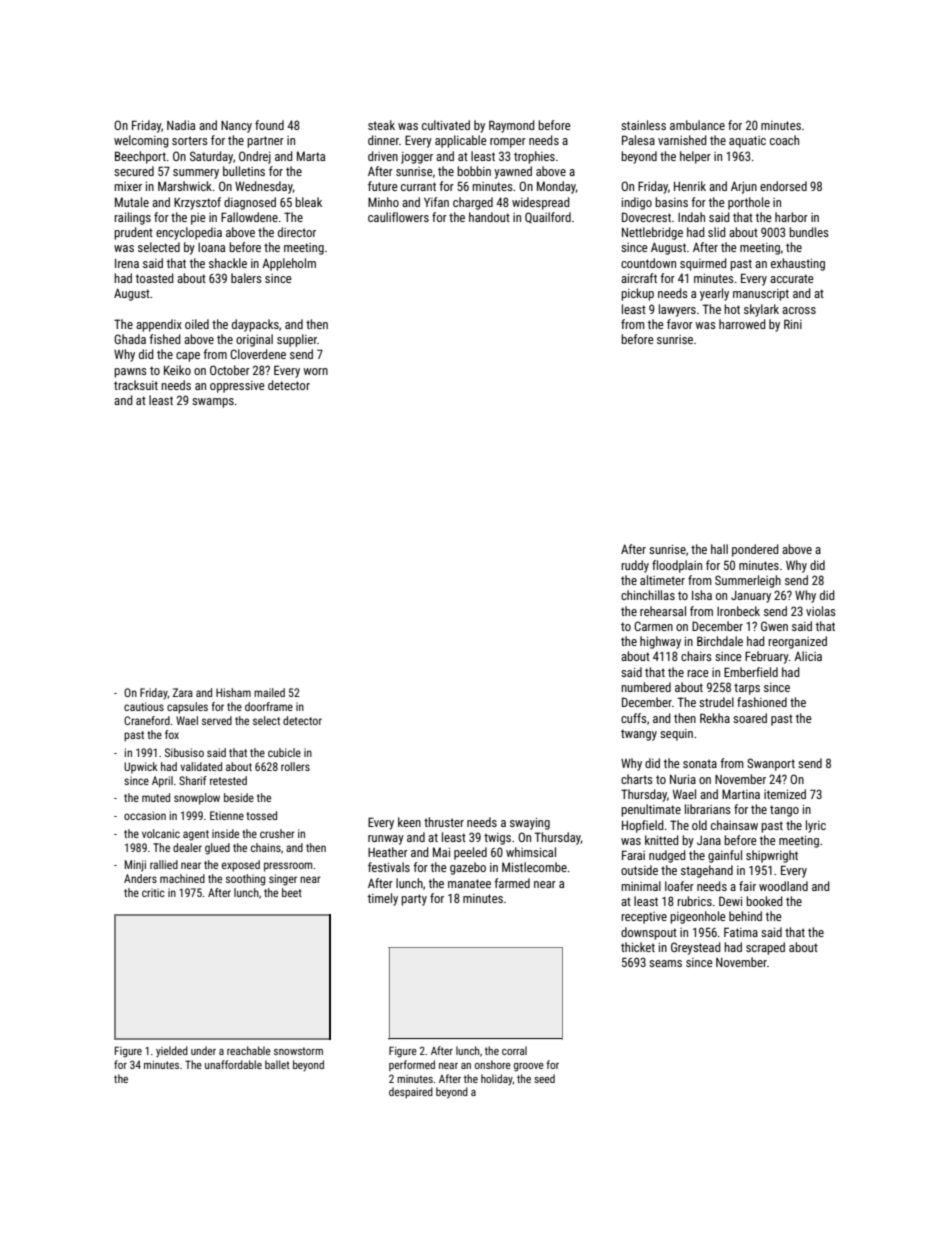 The height and width of the screenshot is (1233, 952). What do you see at coordinates (634, 718) in the screenshot?
I see `cuffs` at bounding box center [634, 718].
